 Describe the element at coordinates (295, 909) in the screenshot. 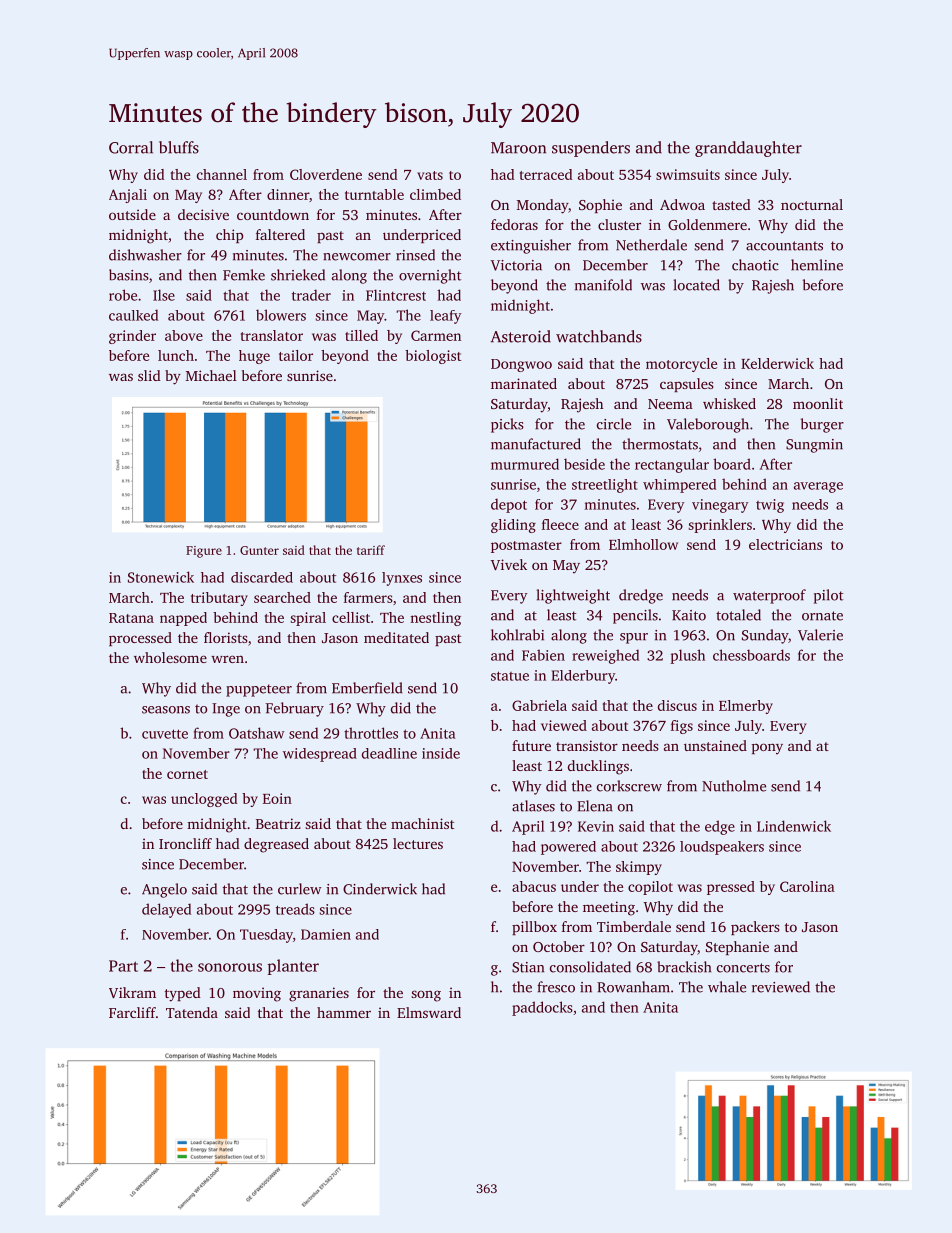

I see `treads` at that location.
